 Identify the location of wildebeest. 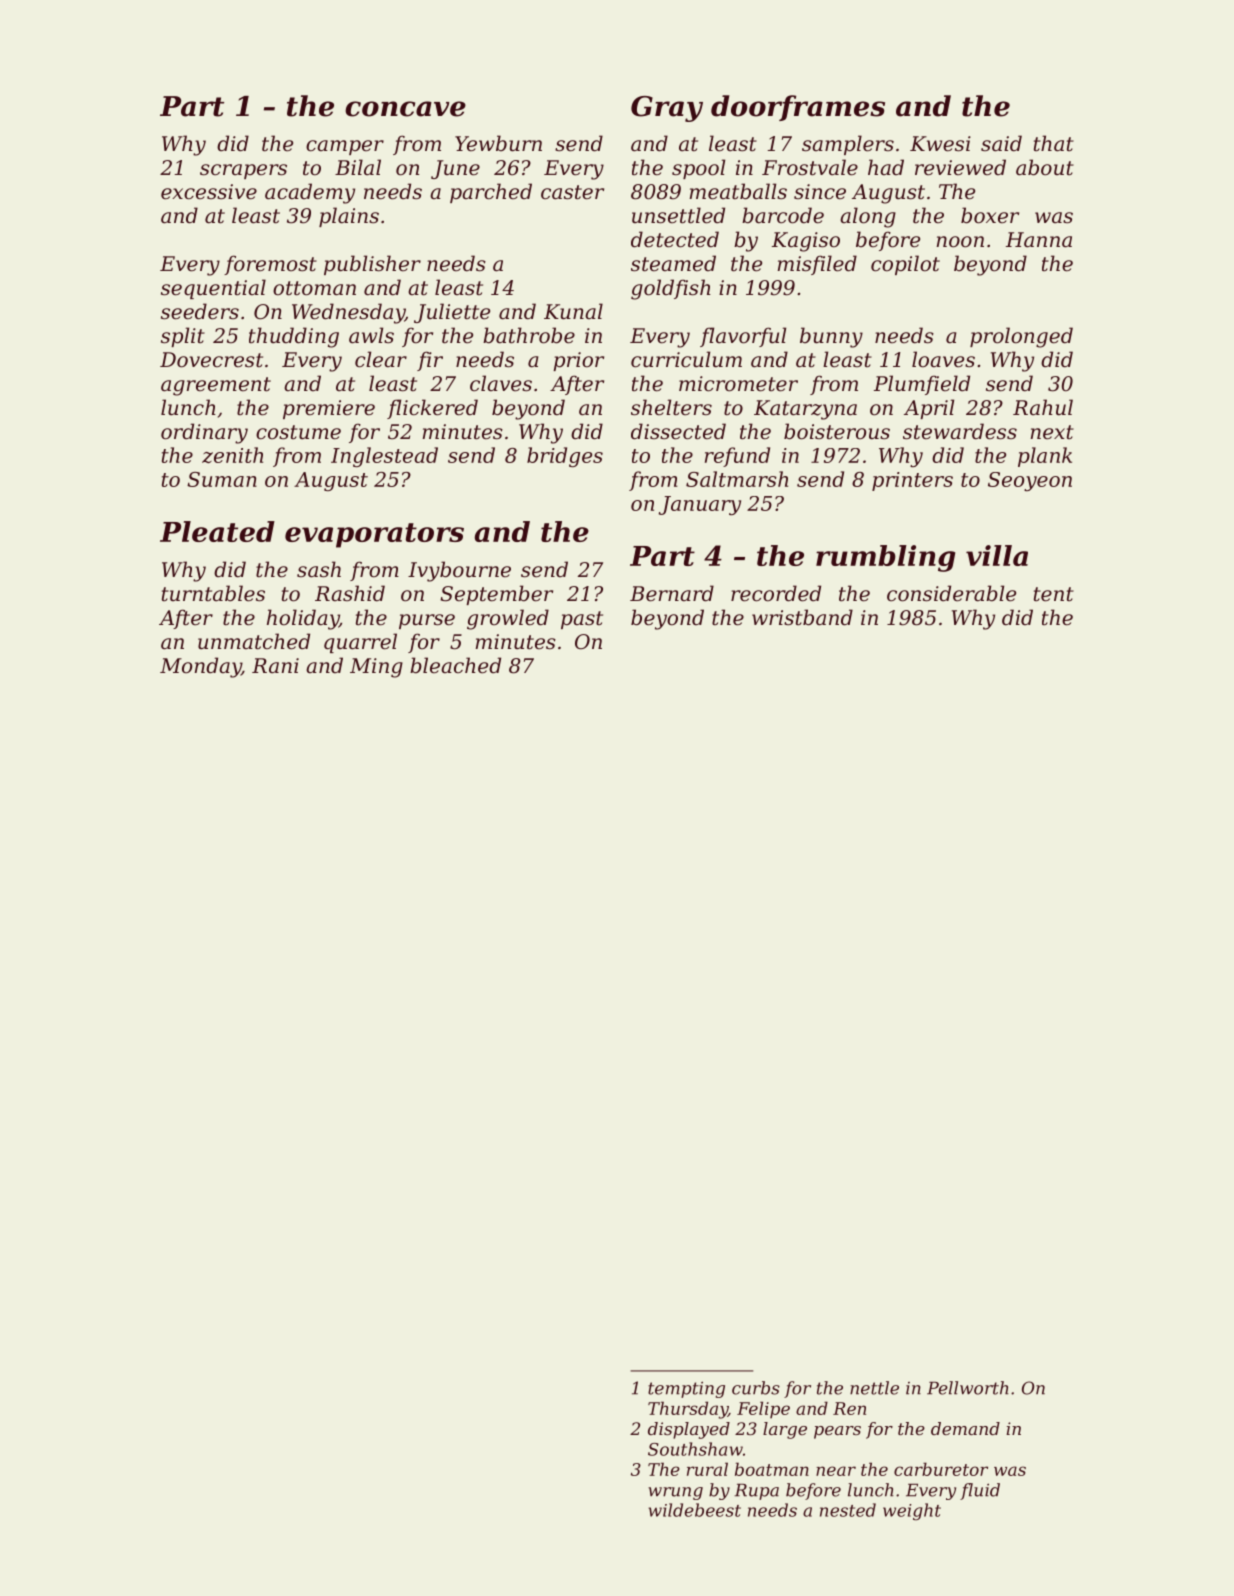
(695, 1510).
